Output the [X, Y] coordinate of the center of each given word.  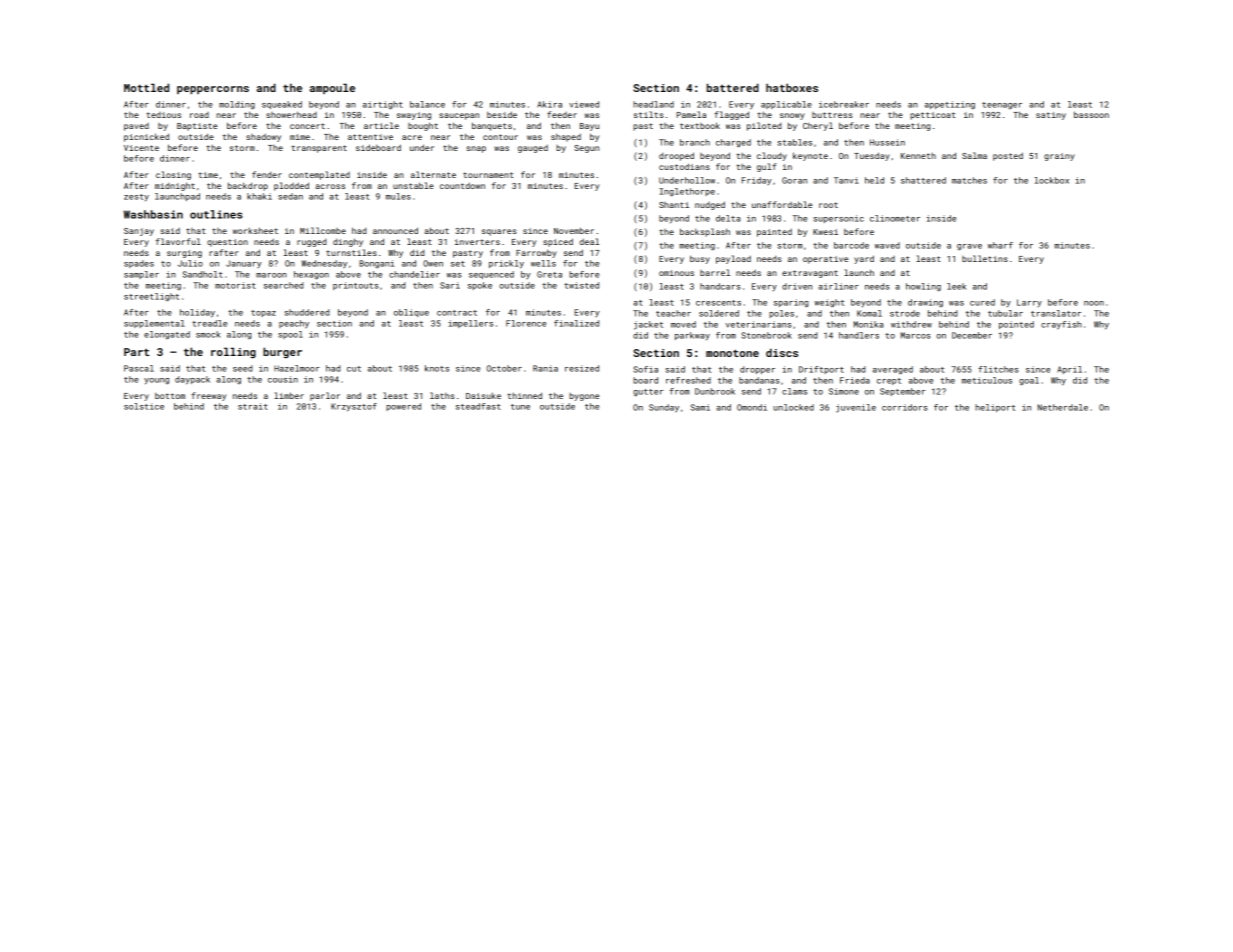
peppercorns [213, 90]
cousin [283, 379]
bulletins [985, 258]
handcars [720, 286]
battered [733, 87]
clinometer [895, 218]
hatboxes [792, 87]
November [574, 230]
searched [283, 285]
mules [398, 196]
